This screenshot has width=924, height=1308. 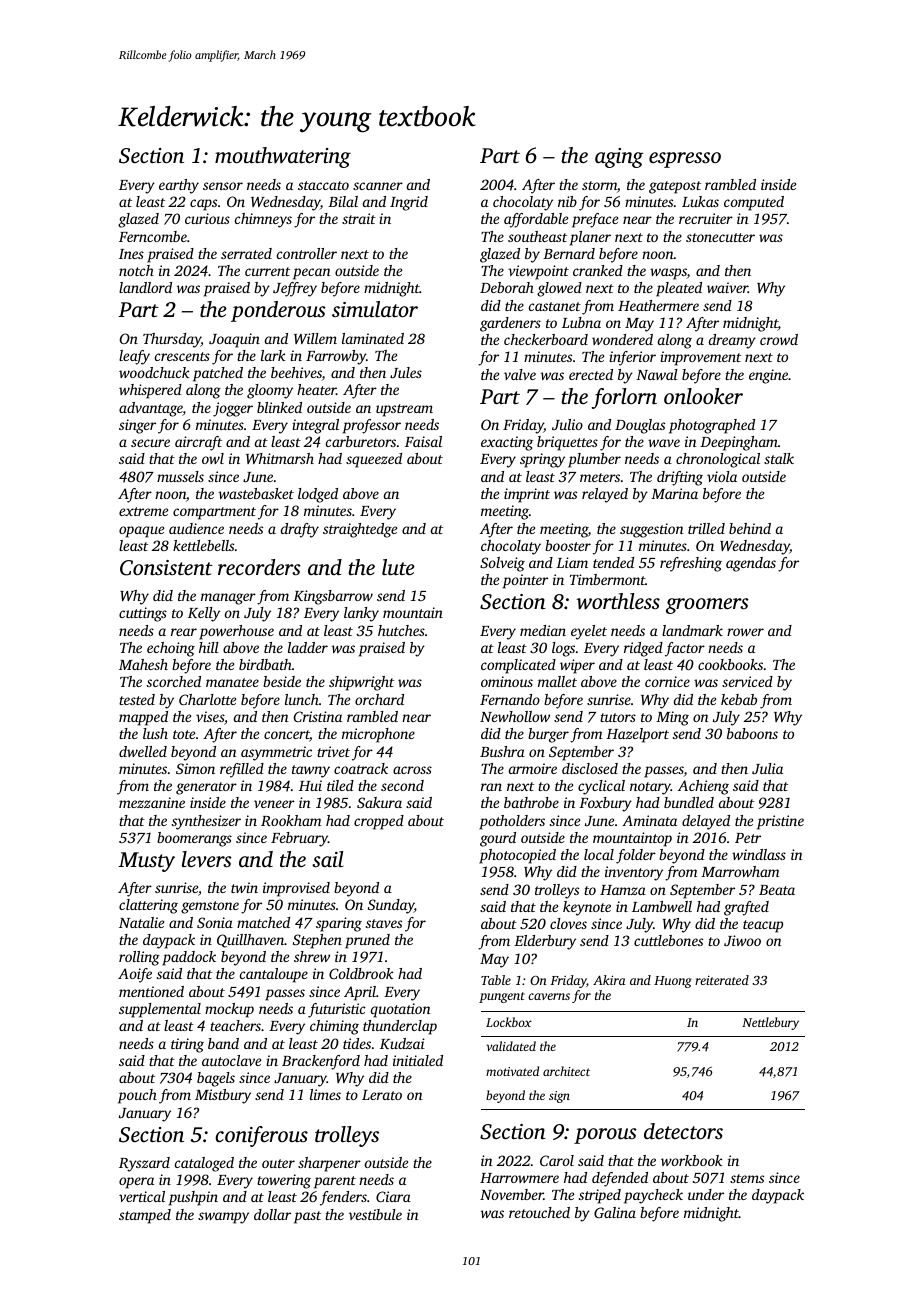 What do you see at coordinates (539, 1212) in the screenshot?
I see `retouched` at bounding box center [539, 1212].
